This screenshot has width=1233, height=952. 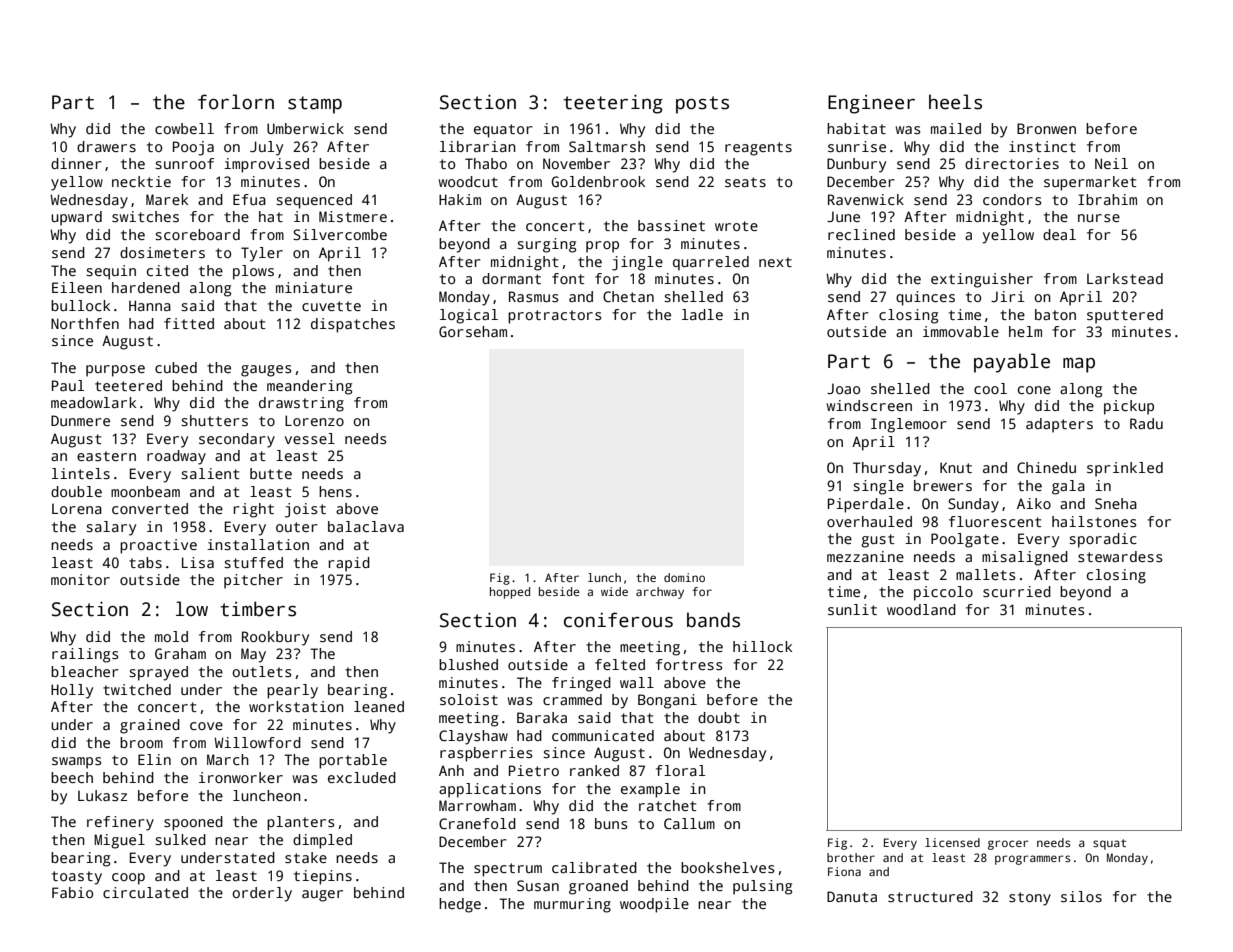 What do you see at coordinates (468, 664) in the screenshot?
I see `blushed` at bounding box center [468, 664].
